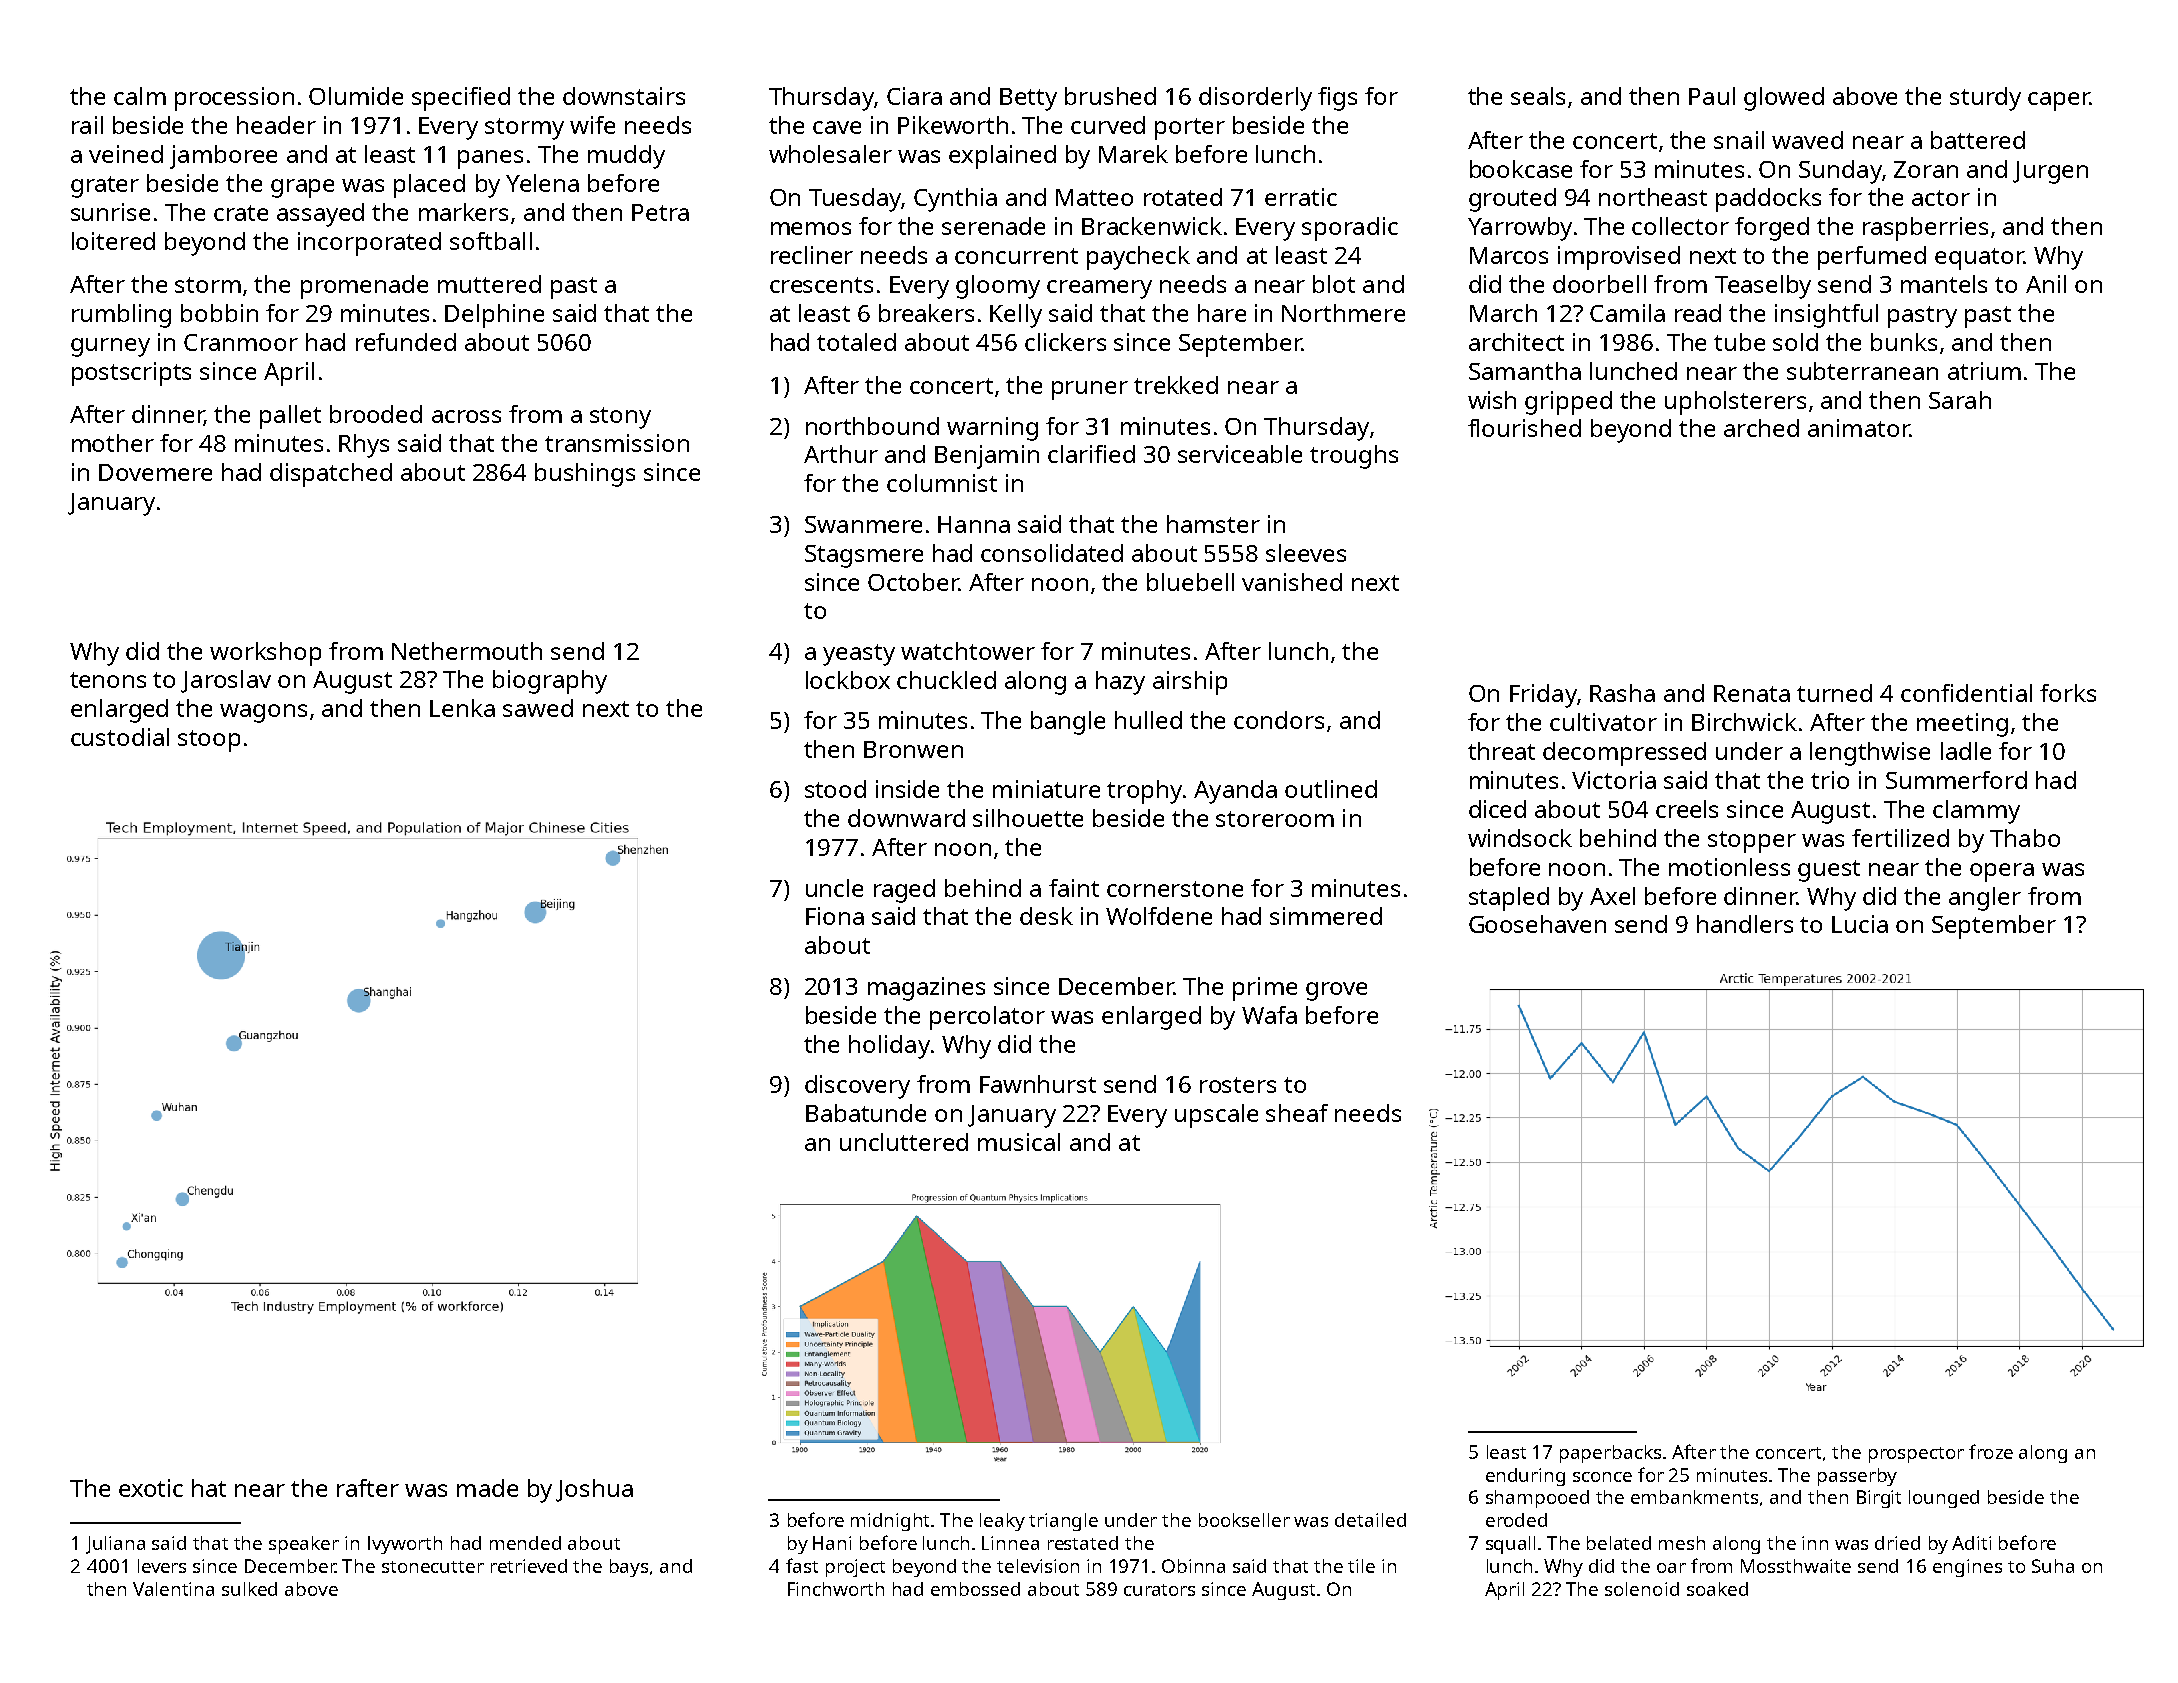 The width and height of the screenshot is (2178, 1683). Describe the element at coordinates (1297, 1113) in the screenshot. I see `sheaf` at that location.
